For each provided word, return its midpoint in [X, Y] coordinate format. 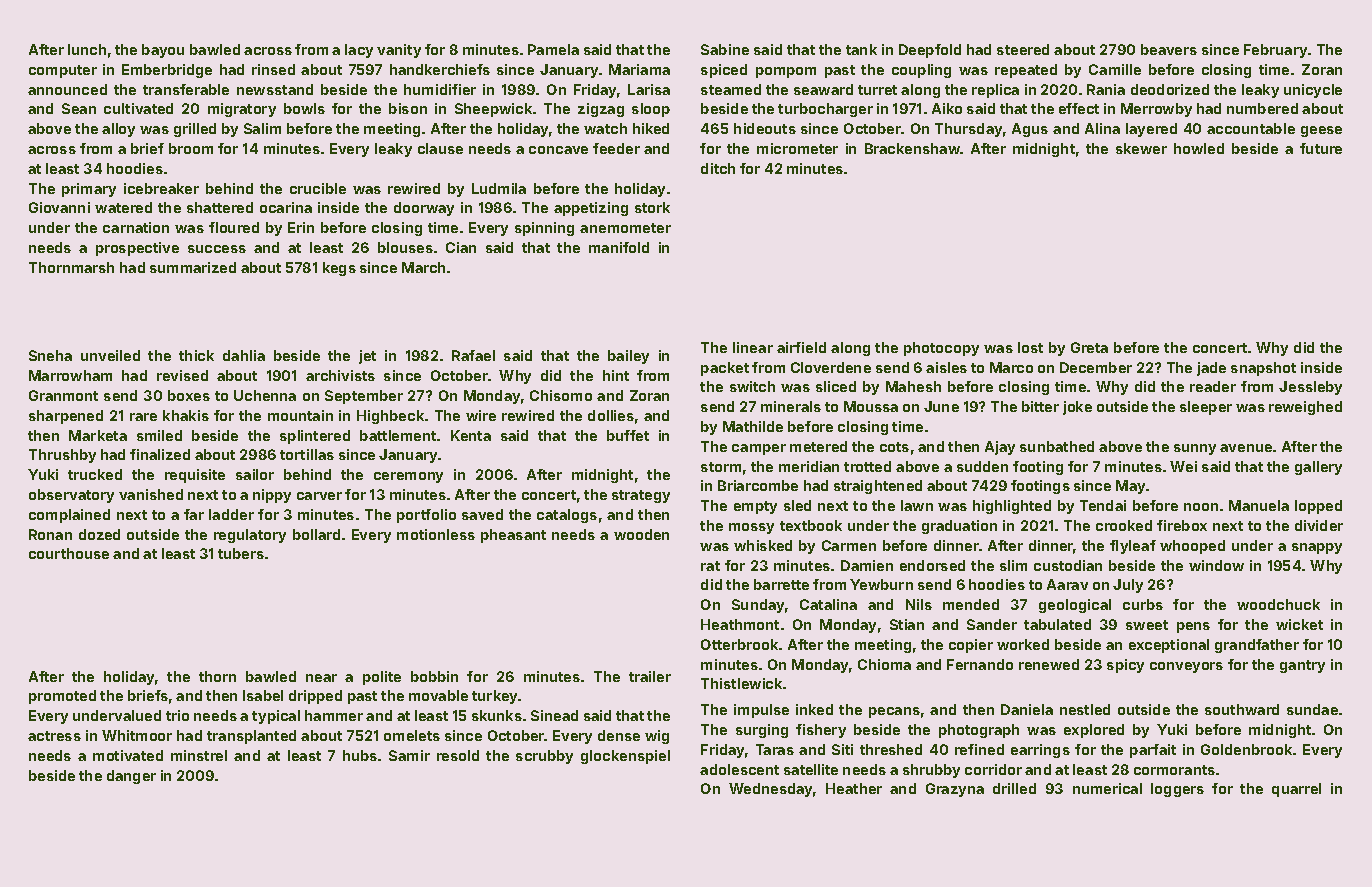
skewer [1141, 148]
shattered [220, 207]
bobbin [434, 676]
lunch [87, 49]
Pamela [553, 49]
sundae [1312, 709]
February [1275, 51]
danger [131, 777]
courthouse [69, 553]
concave [558, 150]
